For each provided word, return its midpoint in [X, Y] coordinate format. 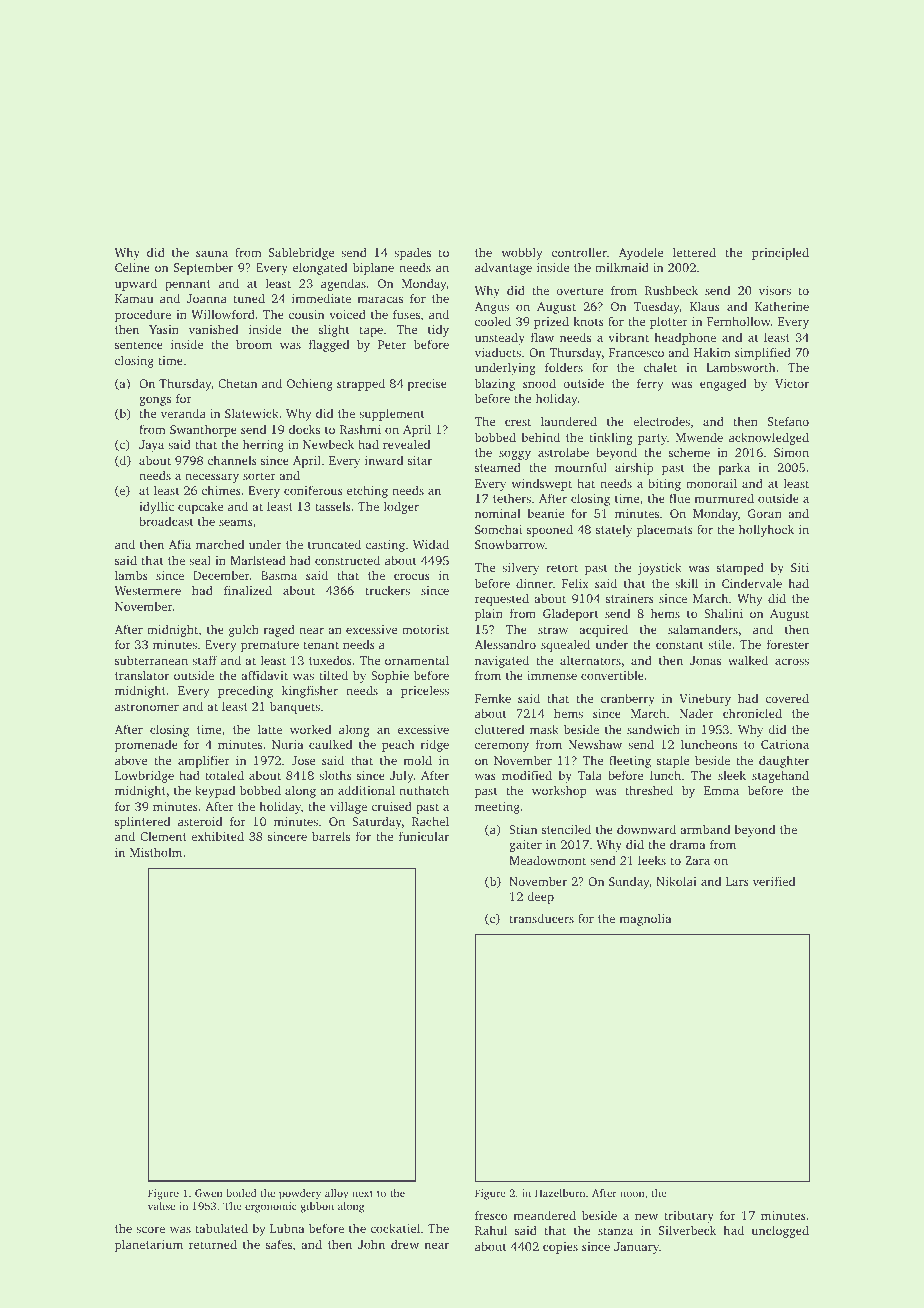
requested [502, 599]
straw [553, 630]
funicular [424, 836]
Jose [303, 760]
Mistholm [156, 852]
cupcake [200, 507]
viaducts [498, 352]
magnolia [645, 919]
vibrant [629, 337]
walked [748, 660]
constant [680, 645]
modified [527, 775]
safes [279, 1244]
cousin [307, 314]
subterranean [151, 660]
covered [787, 698]
